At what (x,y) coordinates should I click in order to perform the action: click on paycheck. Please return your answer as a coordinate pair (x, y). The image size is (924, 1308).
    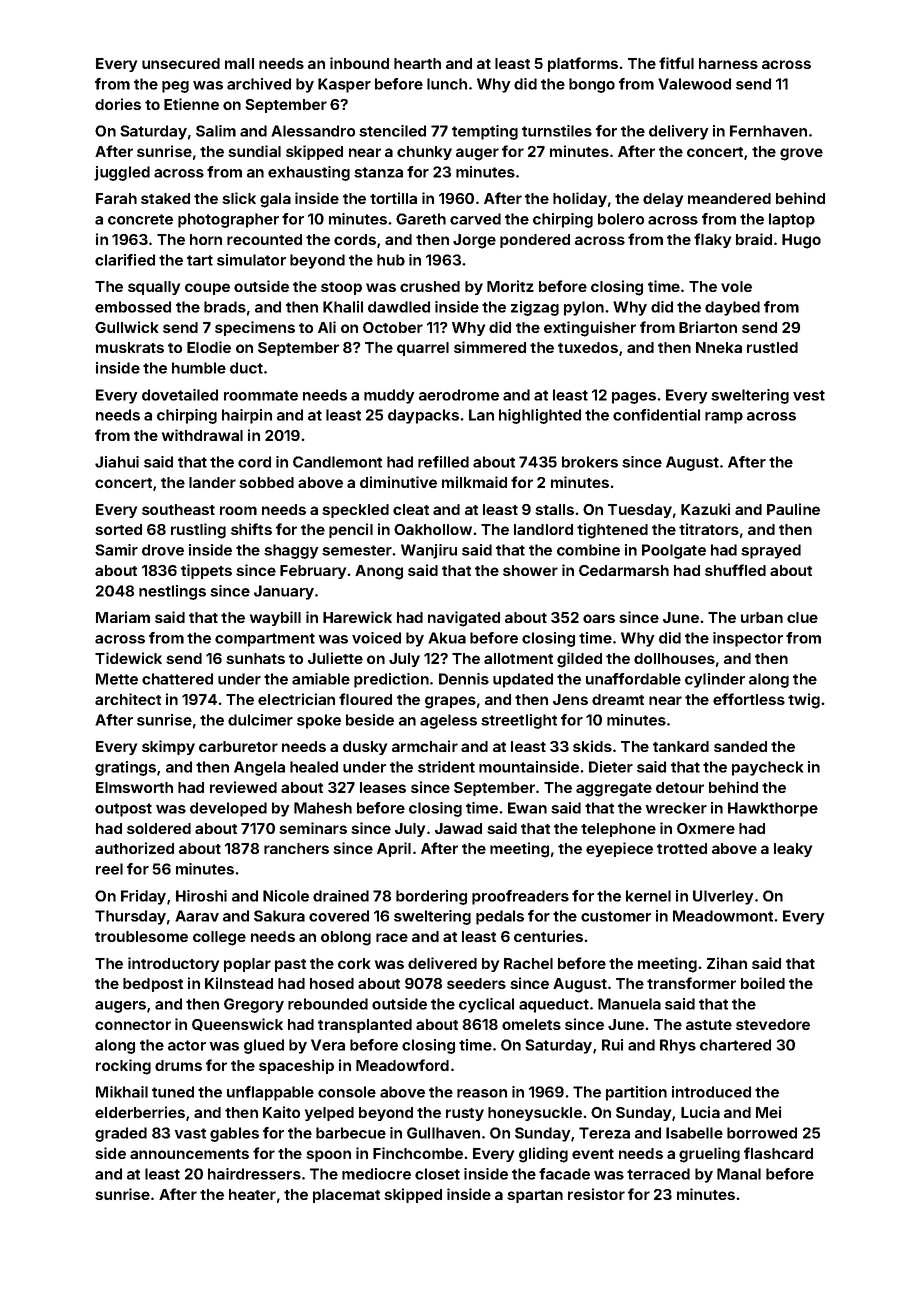
    Looking at the image, I should click on (767, 768).
